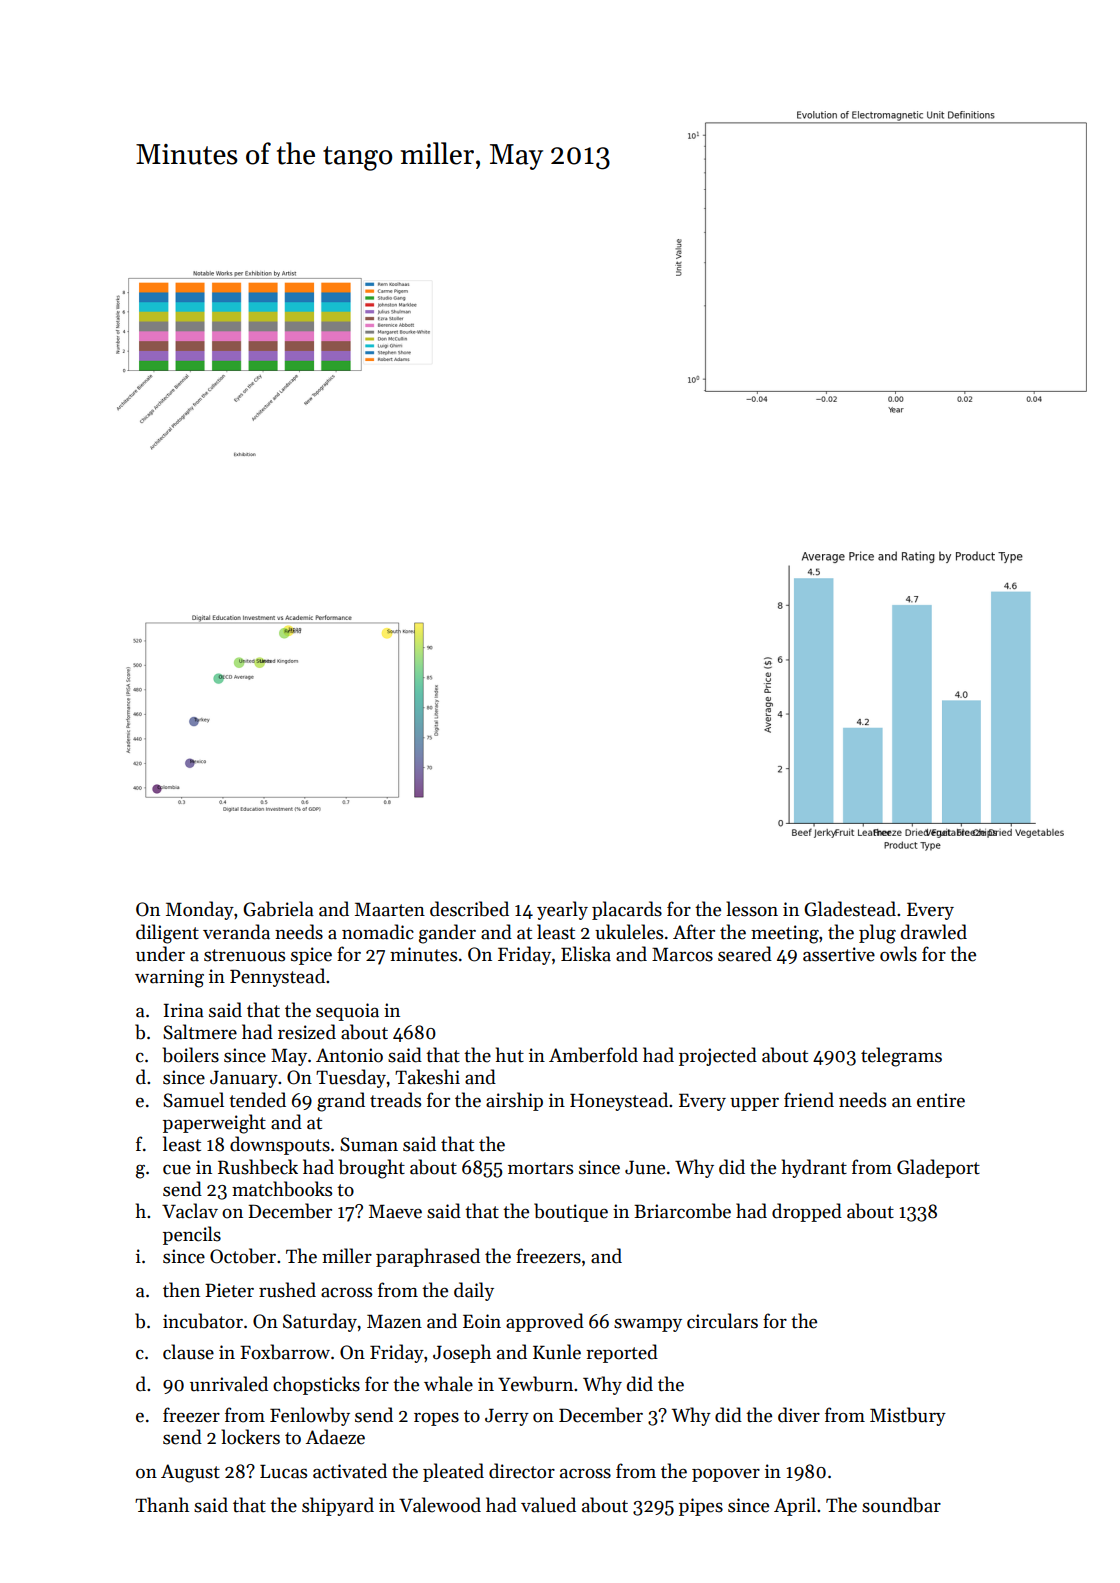  Describe the element at coordinates (447, 934) in the screenshot. I see `gander` at that location.
